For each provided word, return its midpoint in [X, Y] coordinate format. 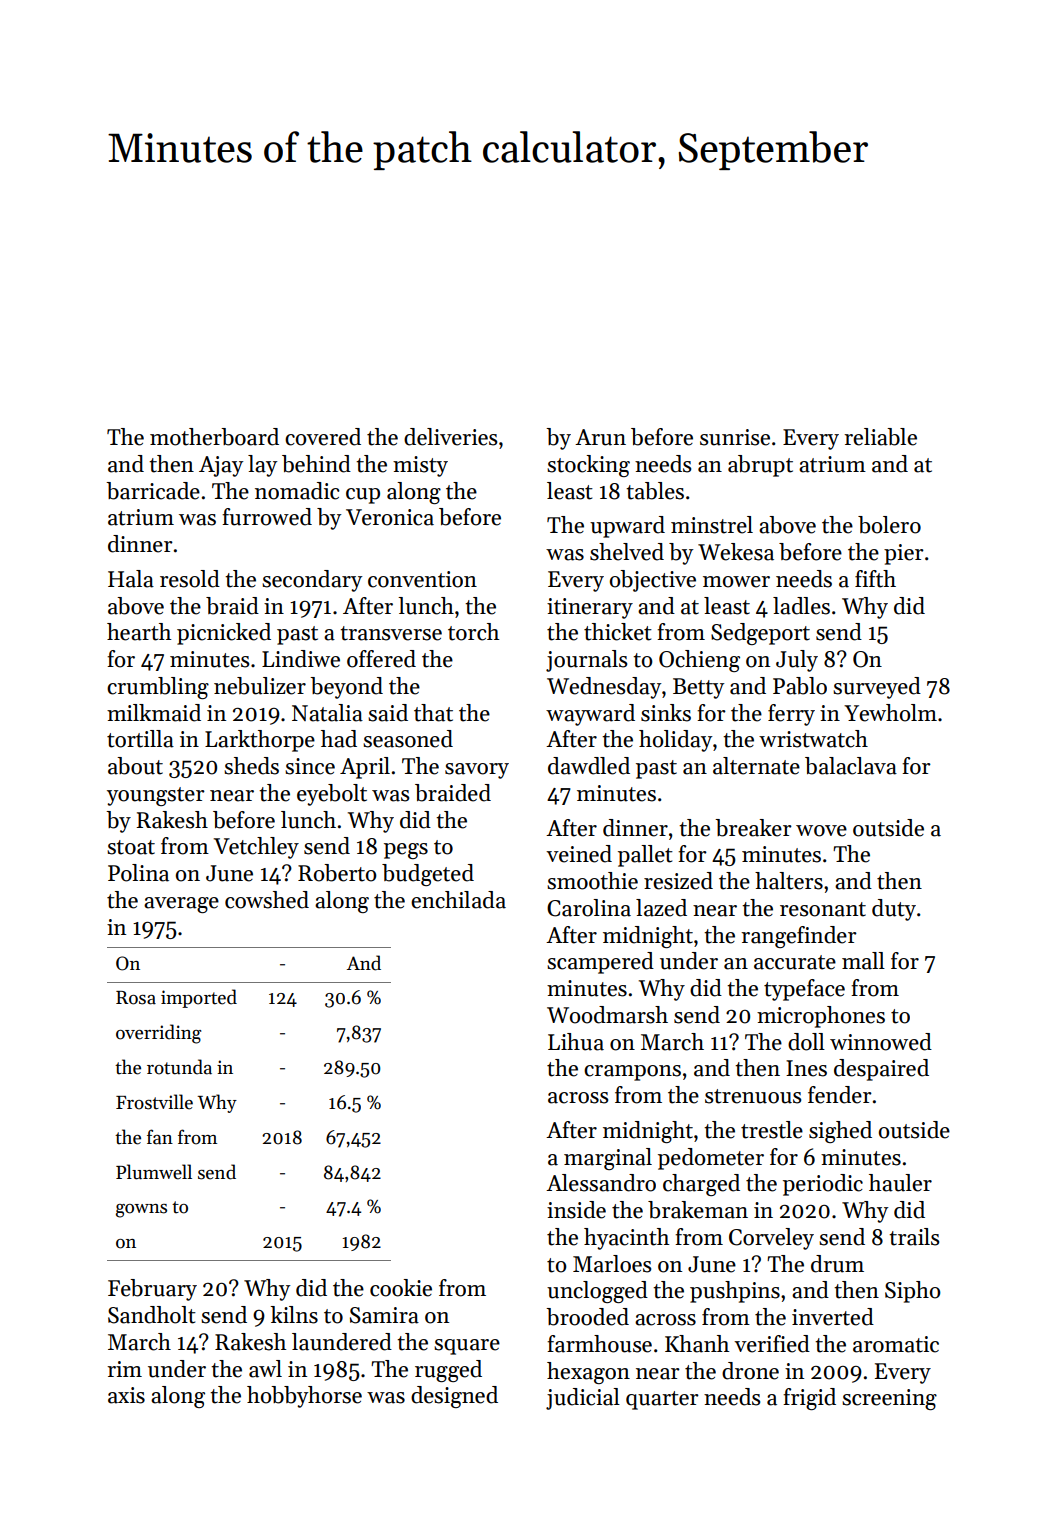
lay [263, 466]
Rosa [136, 998]
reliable [880, 437]
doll [806, 1042]
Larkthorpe [260, 741]
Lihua [576, 1042]
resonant [823, 909]
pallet [645, 856]
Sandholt [152, 1315]
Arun [600, 437]
